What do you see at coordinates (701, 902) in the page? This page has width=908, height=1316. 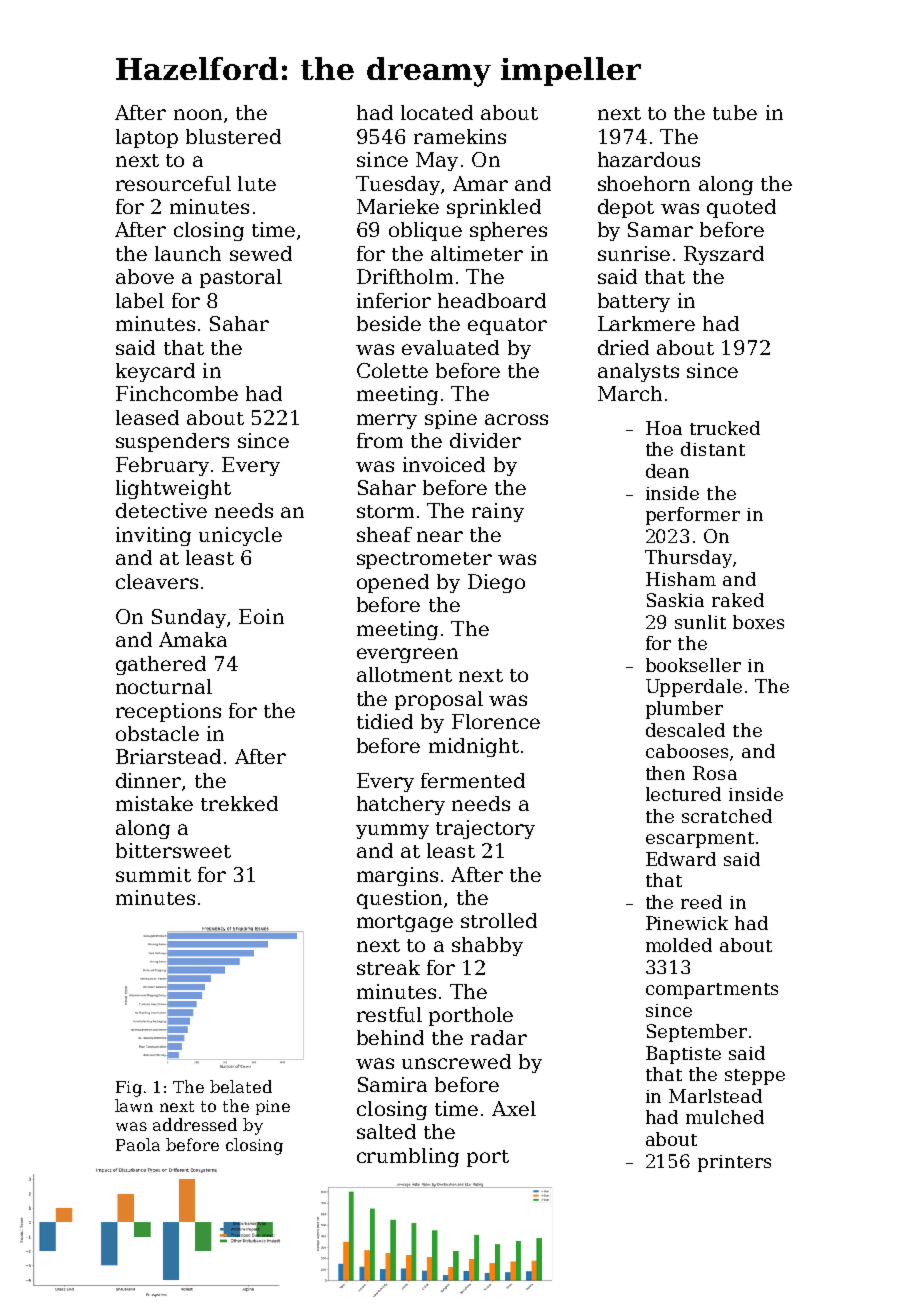 I see `reed` at bounding box center [701, 902].
